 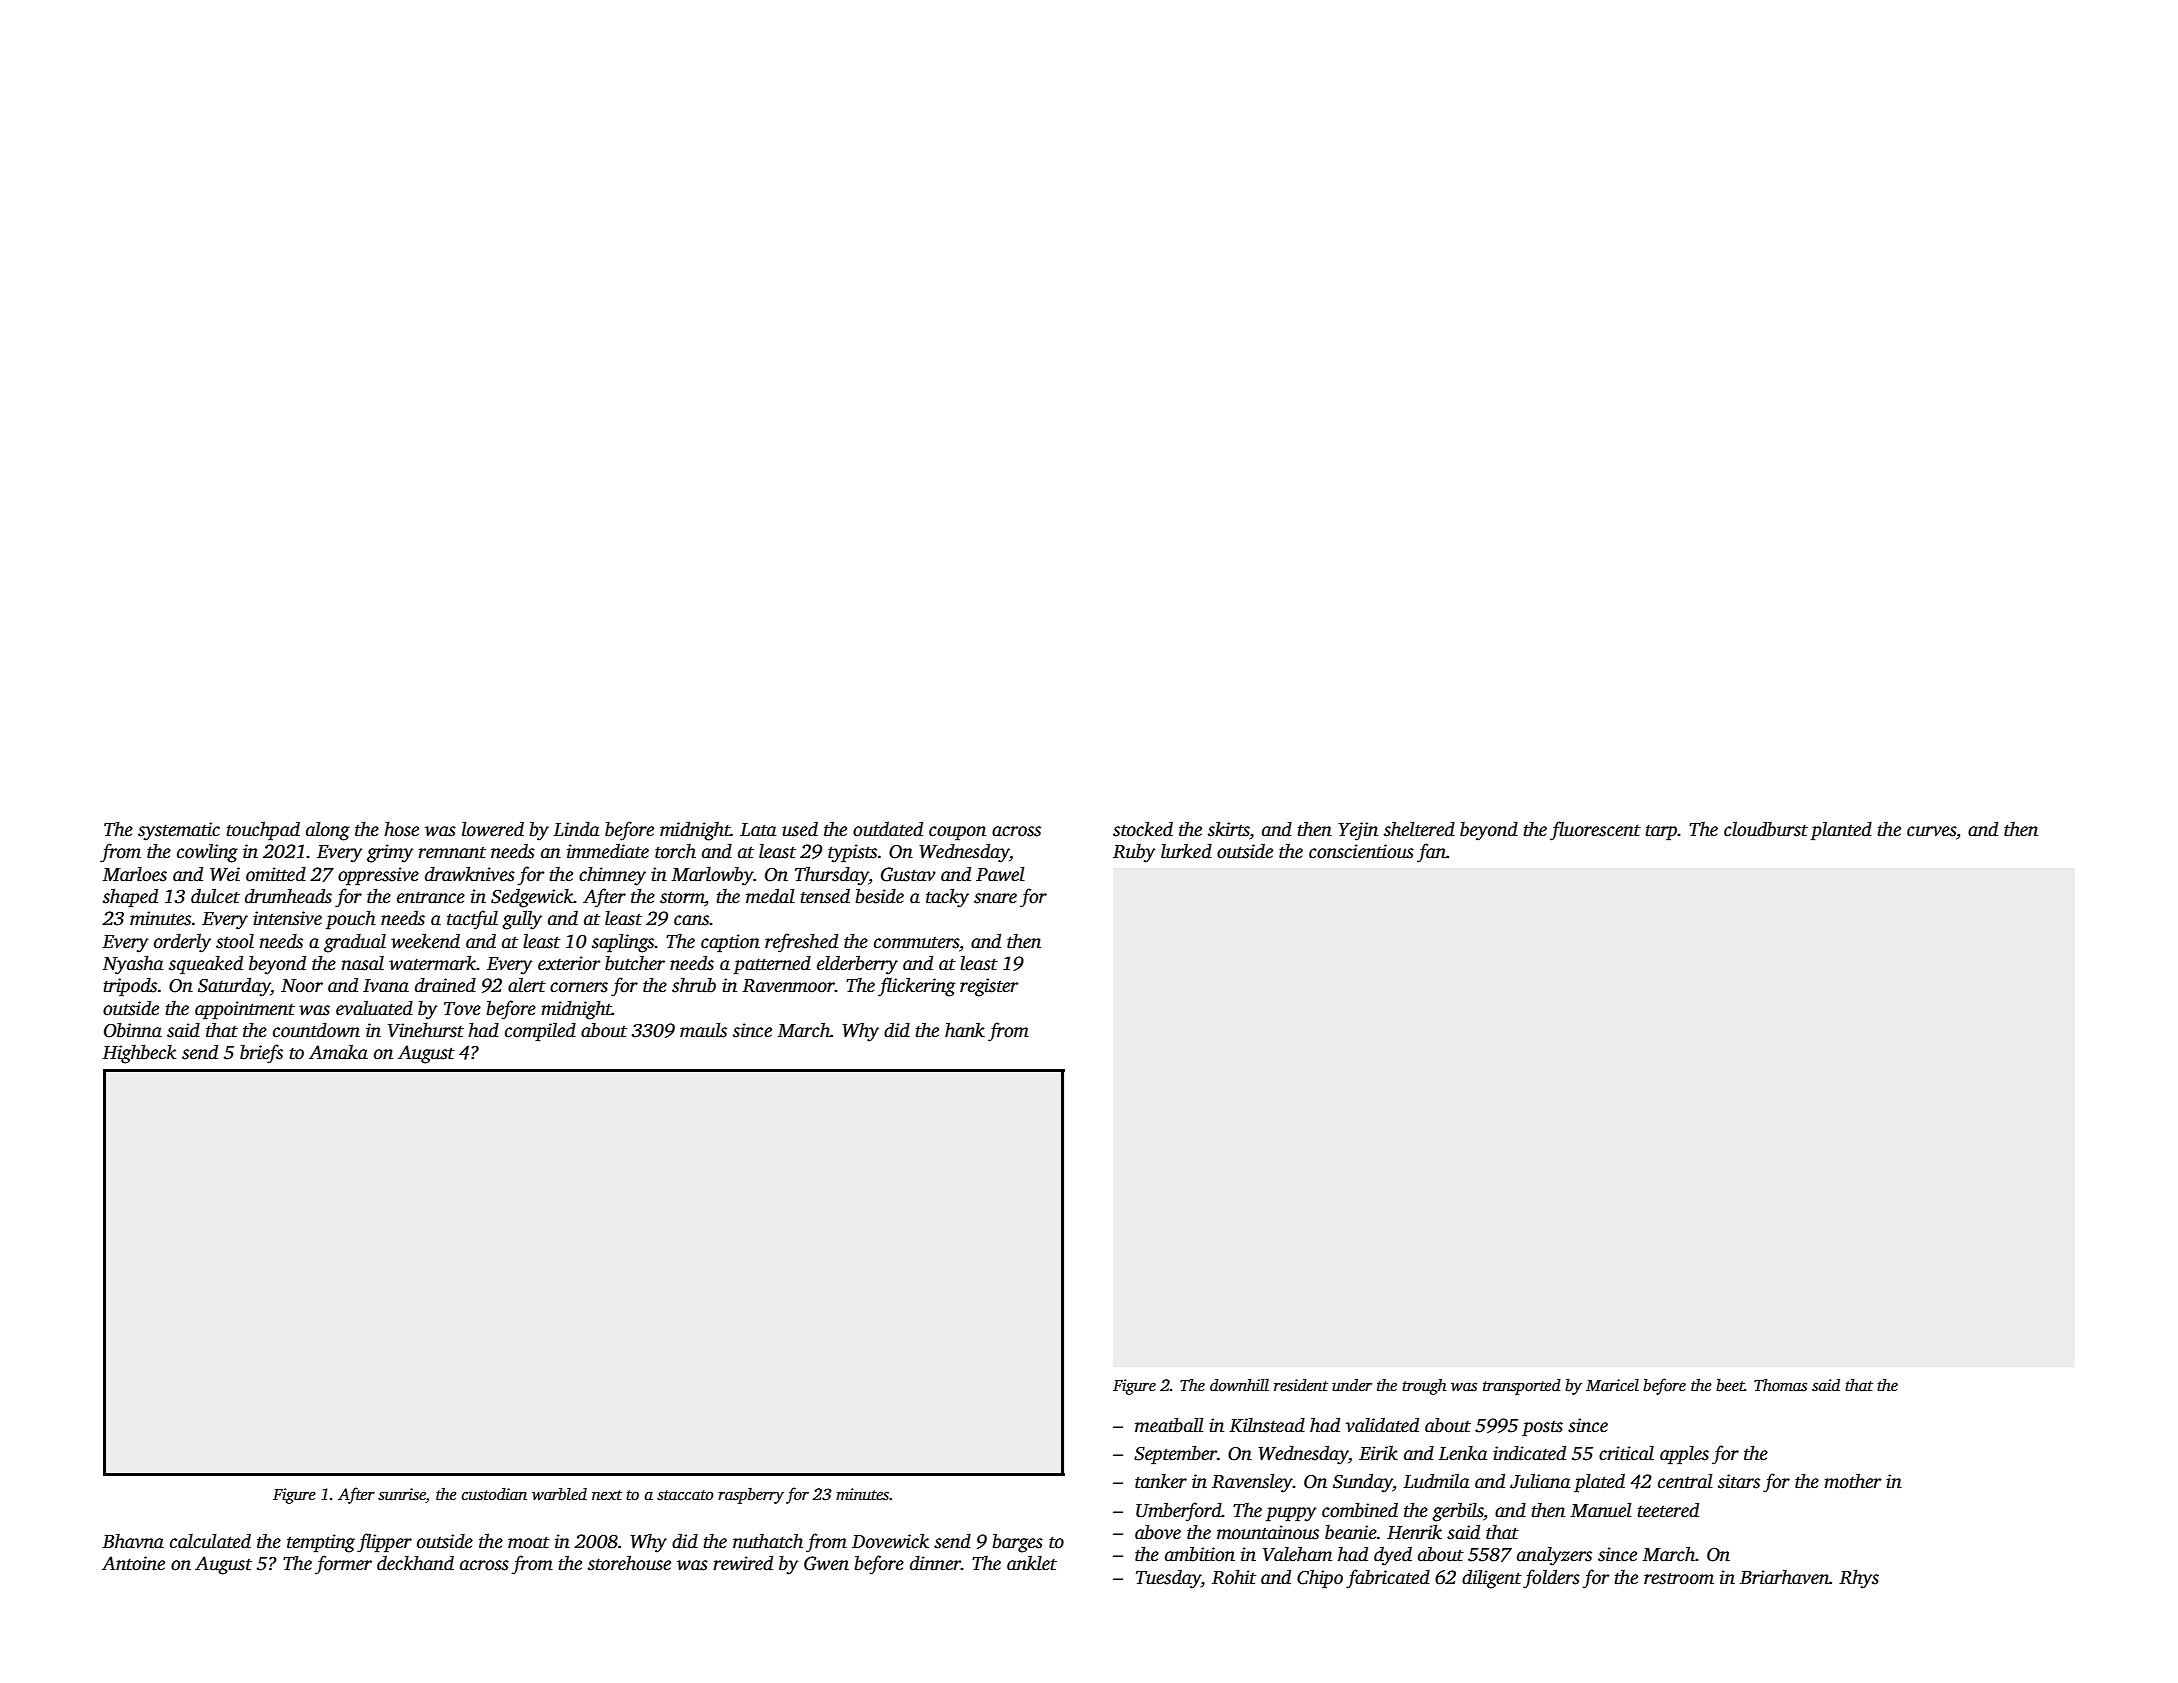 I want to click on sunrise, so click(x=402, y=1495).
